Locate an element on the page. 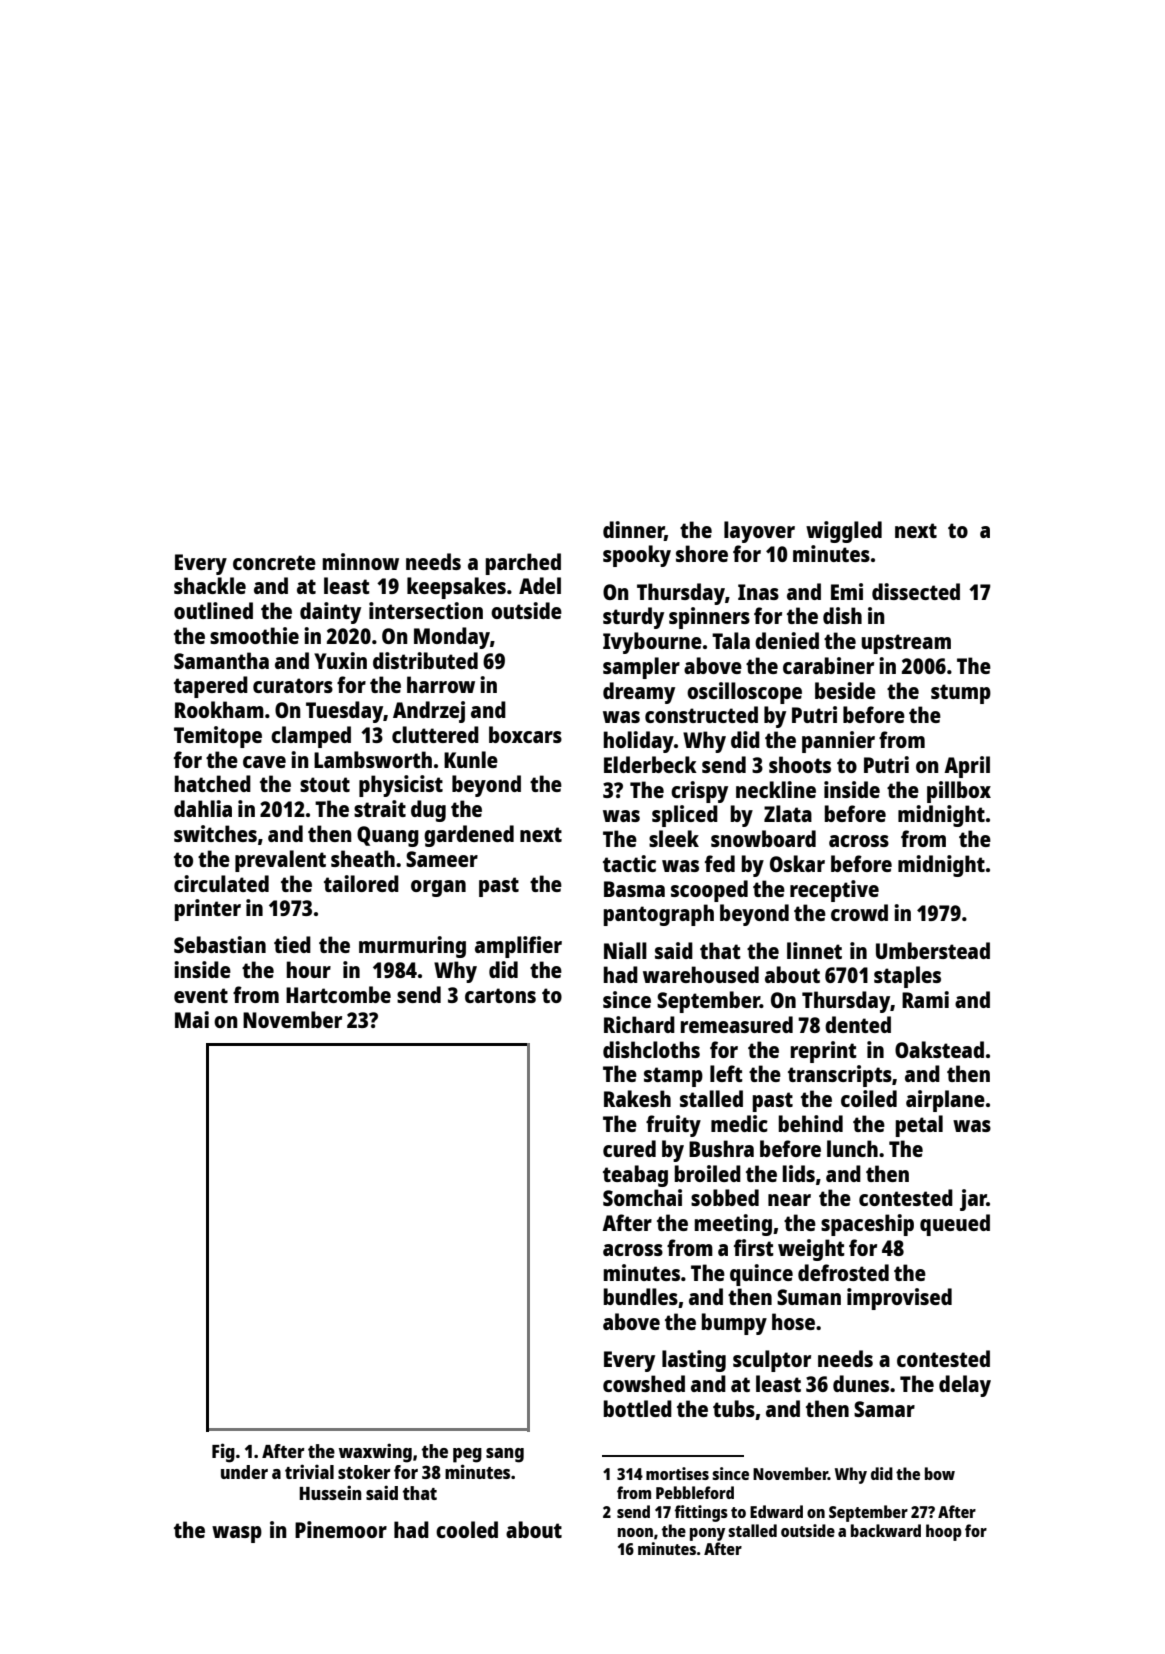  cooled is located at coordinates (467, 1529).
